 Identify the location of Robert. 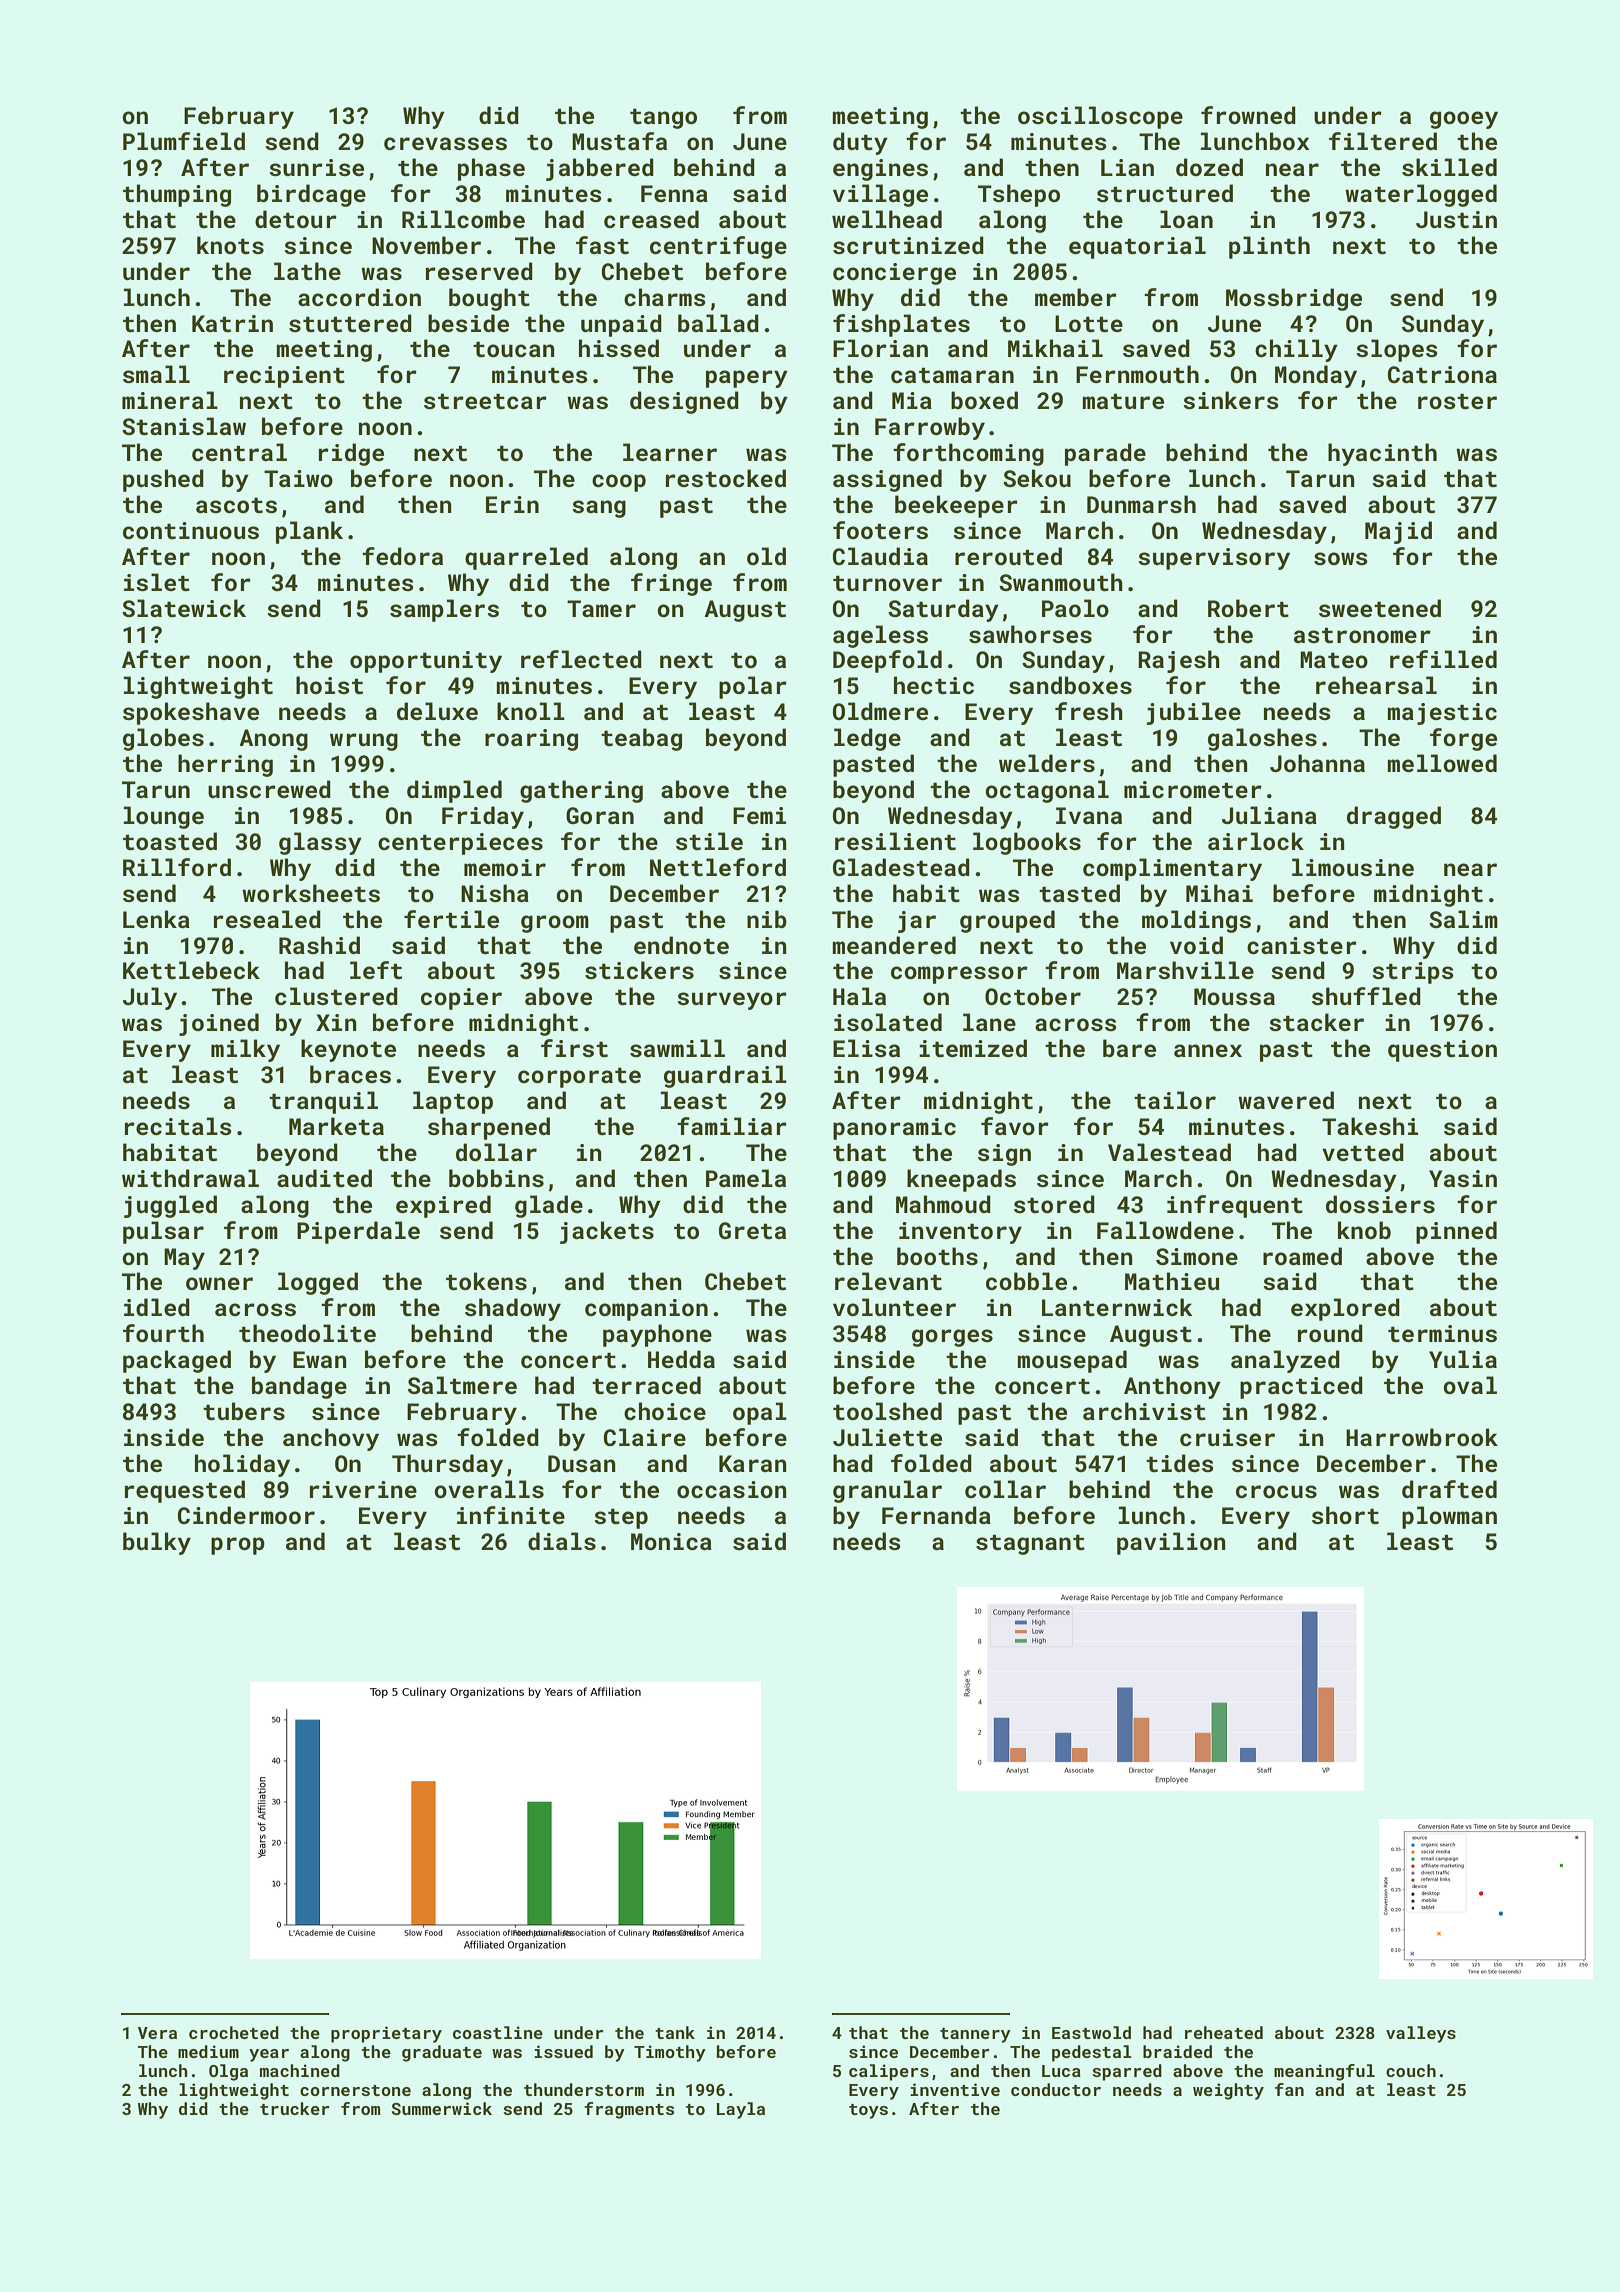
(1248, 608).
